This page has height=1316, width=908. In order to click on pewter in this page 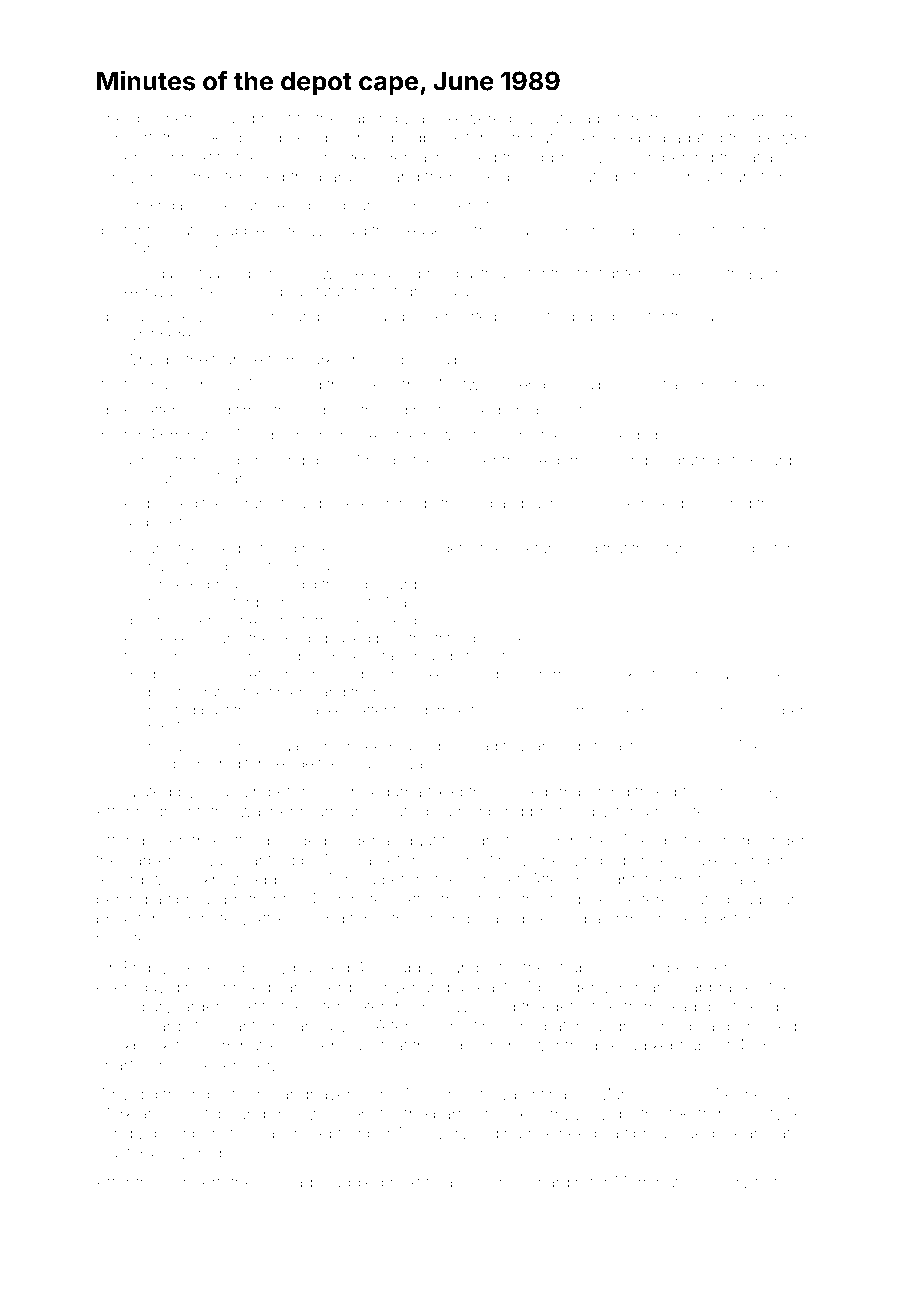, I will do `click(784, 139)`.
